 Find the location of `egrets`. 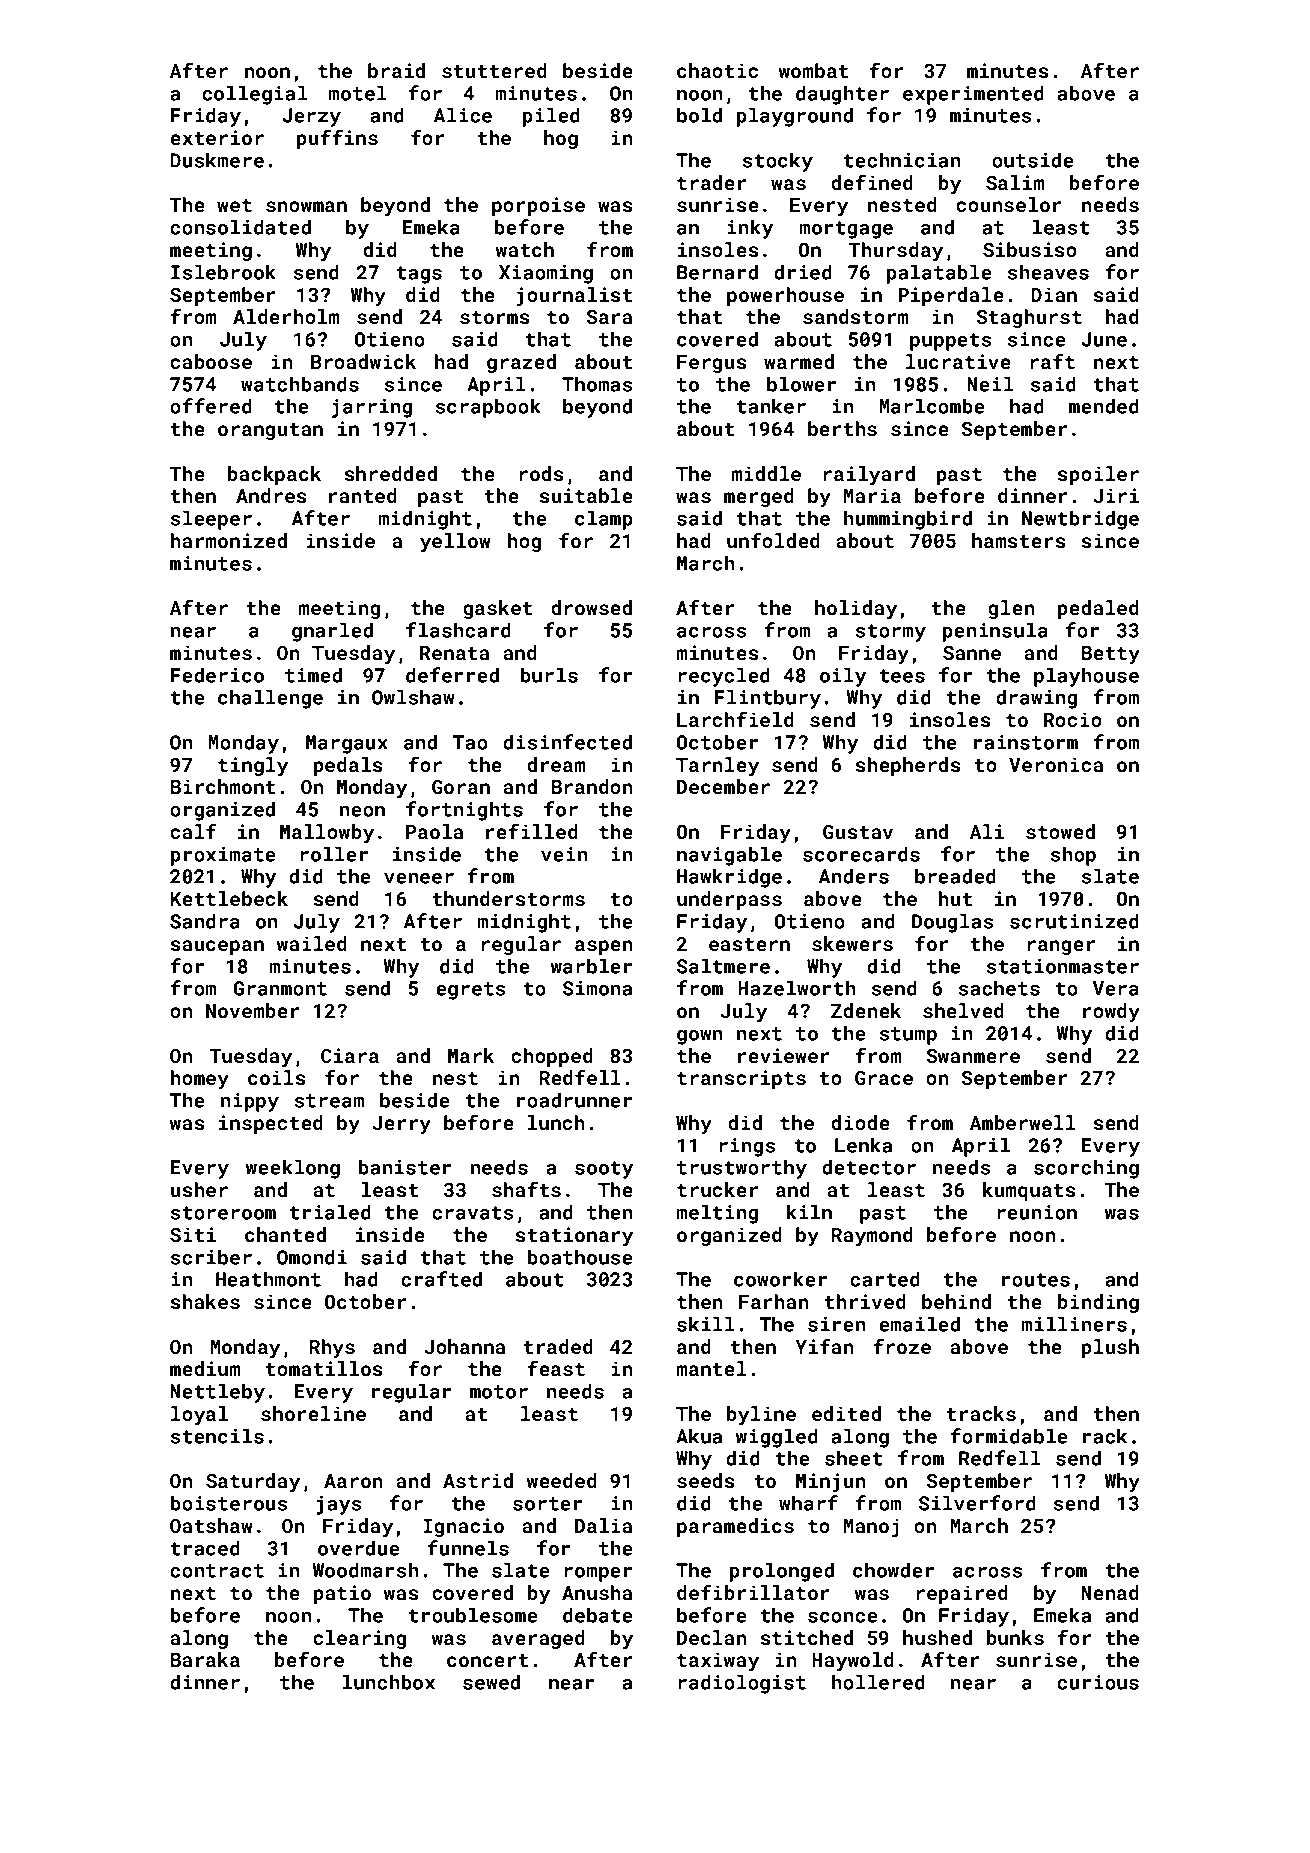

egrets is located at coordinates (470, 991).
